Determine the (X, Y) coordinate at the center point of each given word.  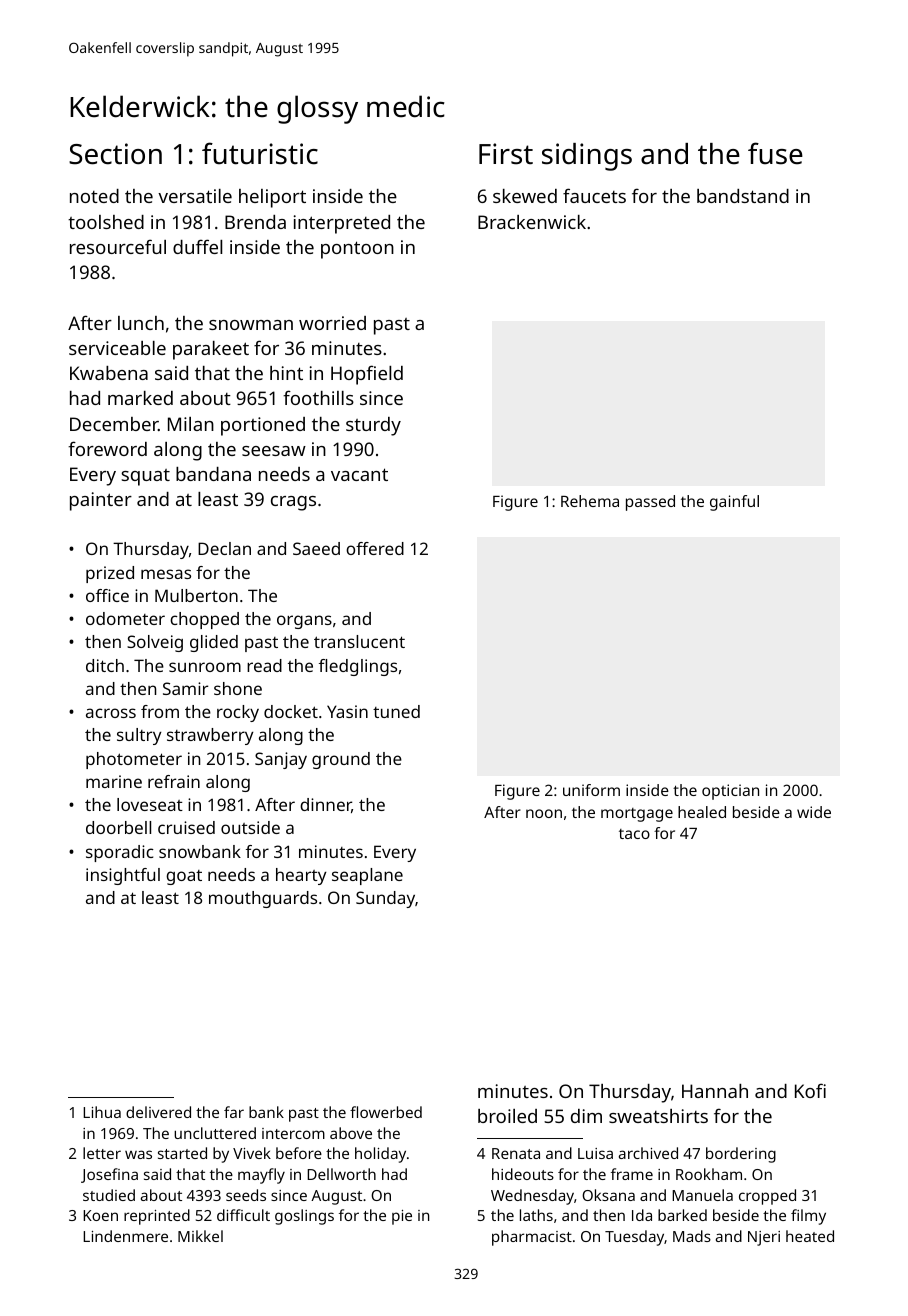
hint (286, 373)
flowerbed (386, 1112)
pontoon (357, 250)
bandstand (743, 196)
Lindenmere (125, 1236)
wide (814, 812)
